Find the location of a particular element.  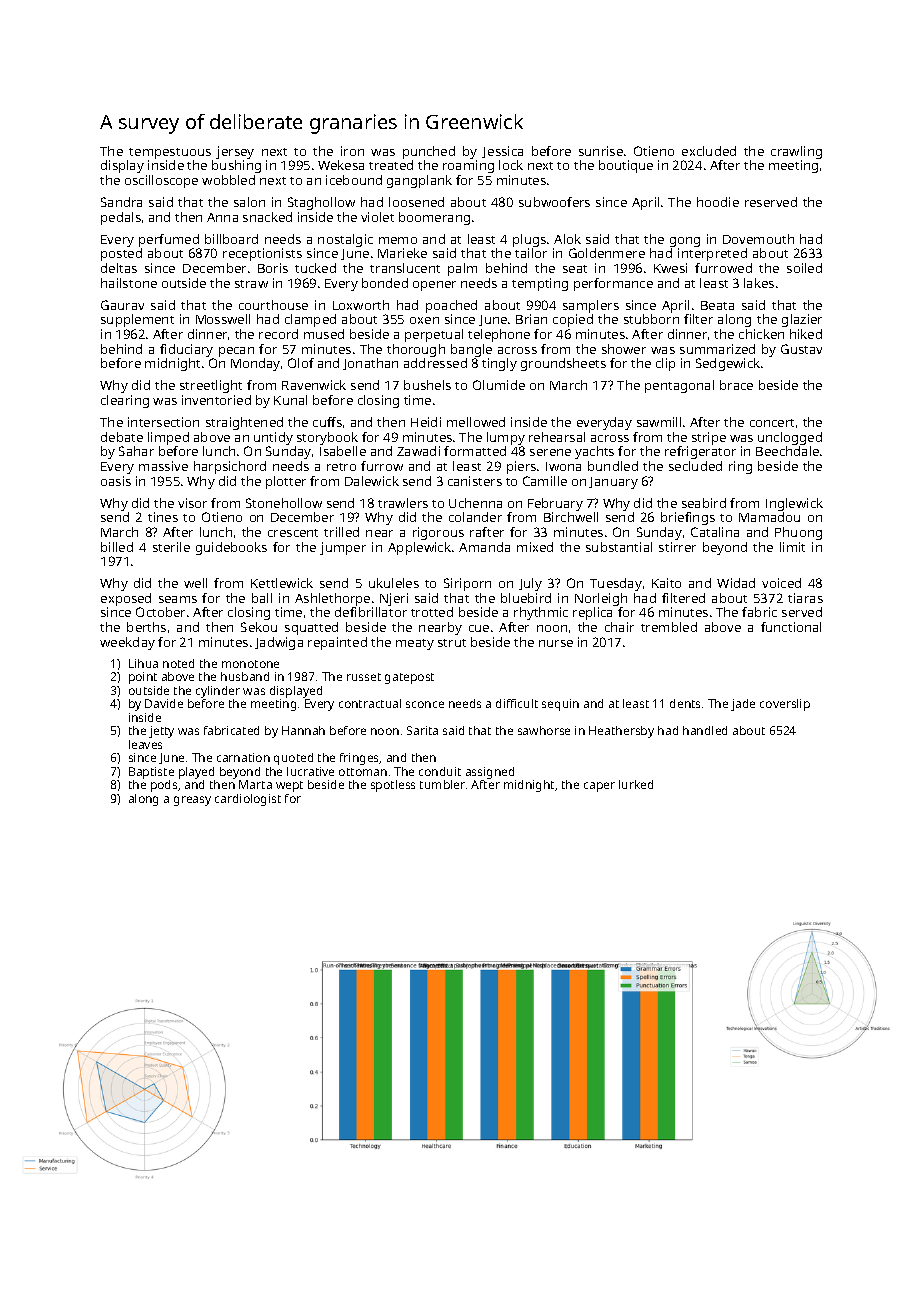

coverslip is located at coordinates (785, 705).
